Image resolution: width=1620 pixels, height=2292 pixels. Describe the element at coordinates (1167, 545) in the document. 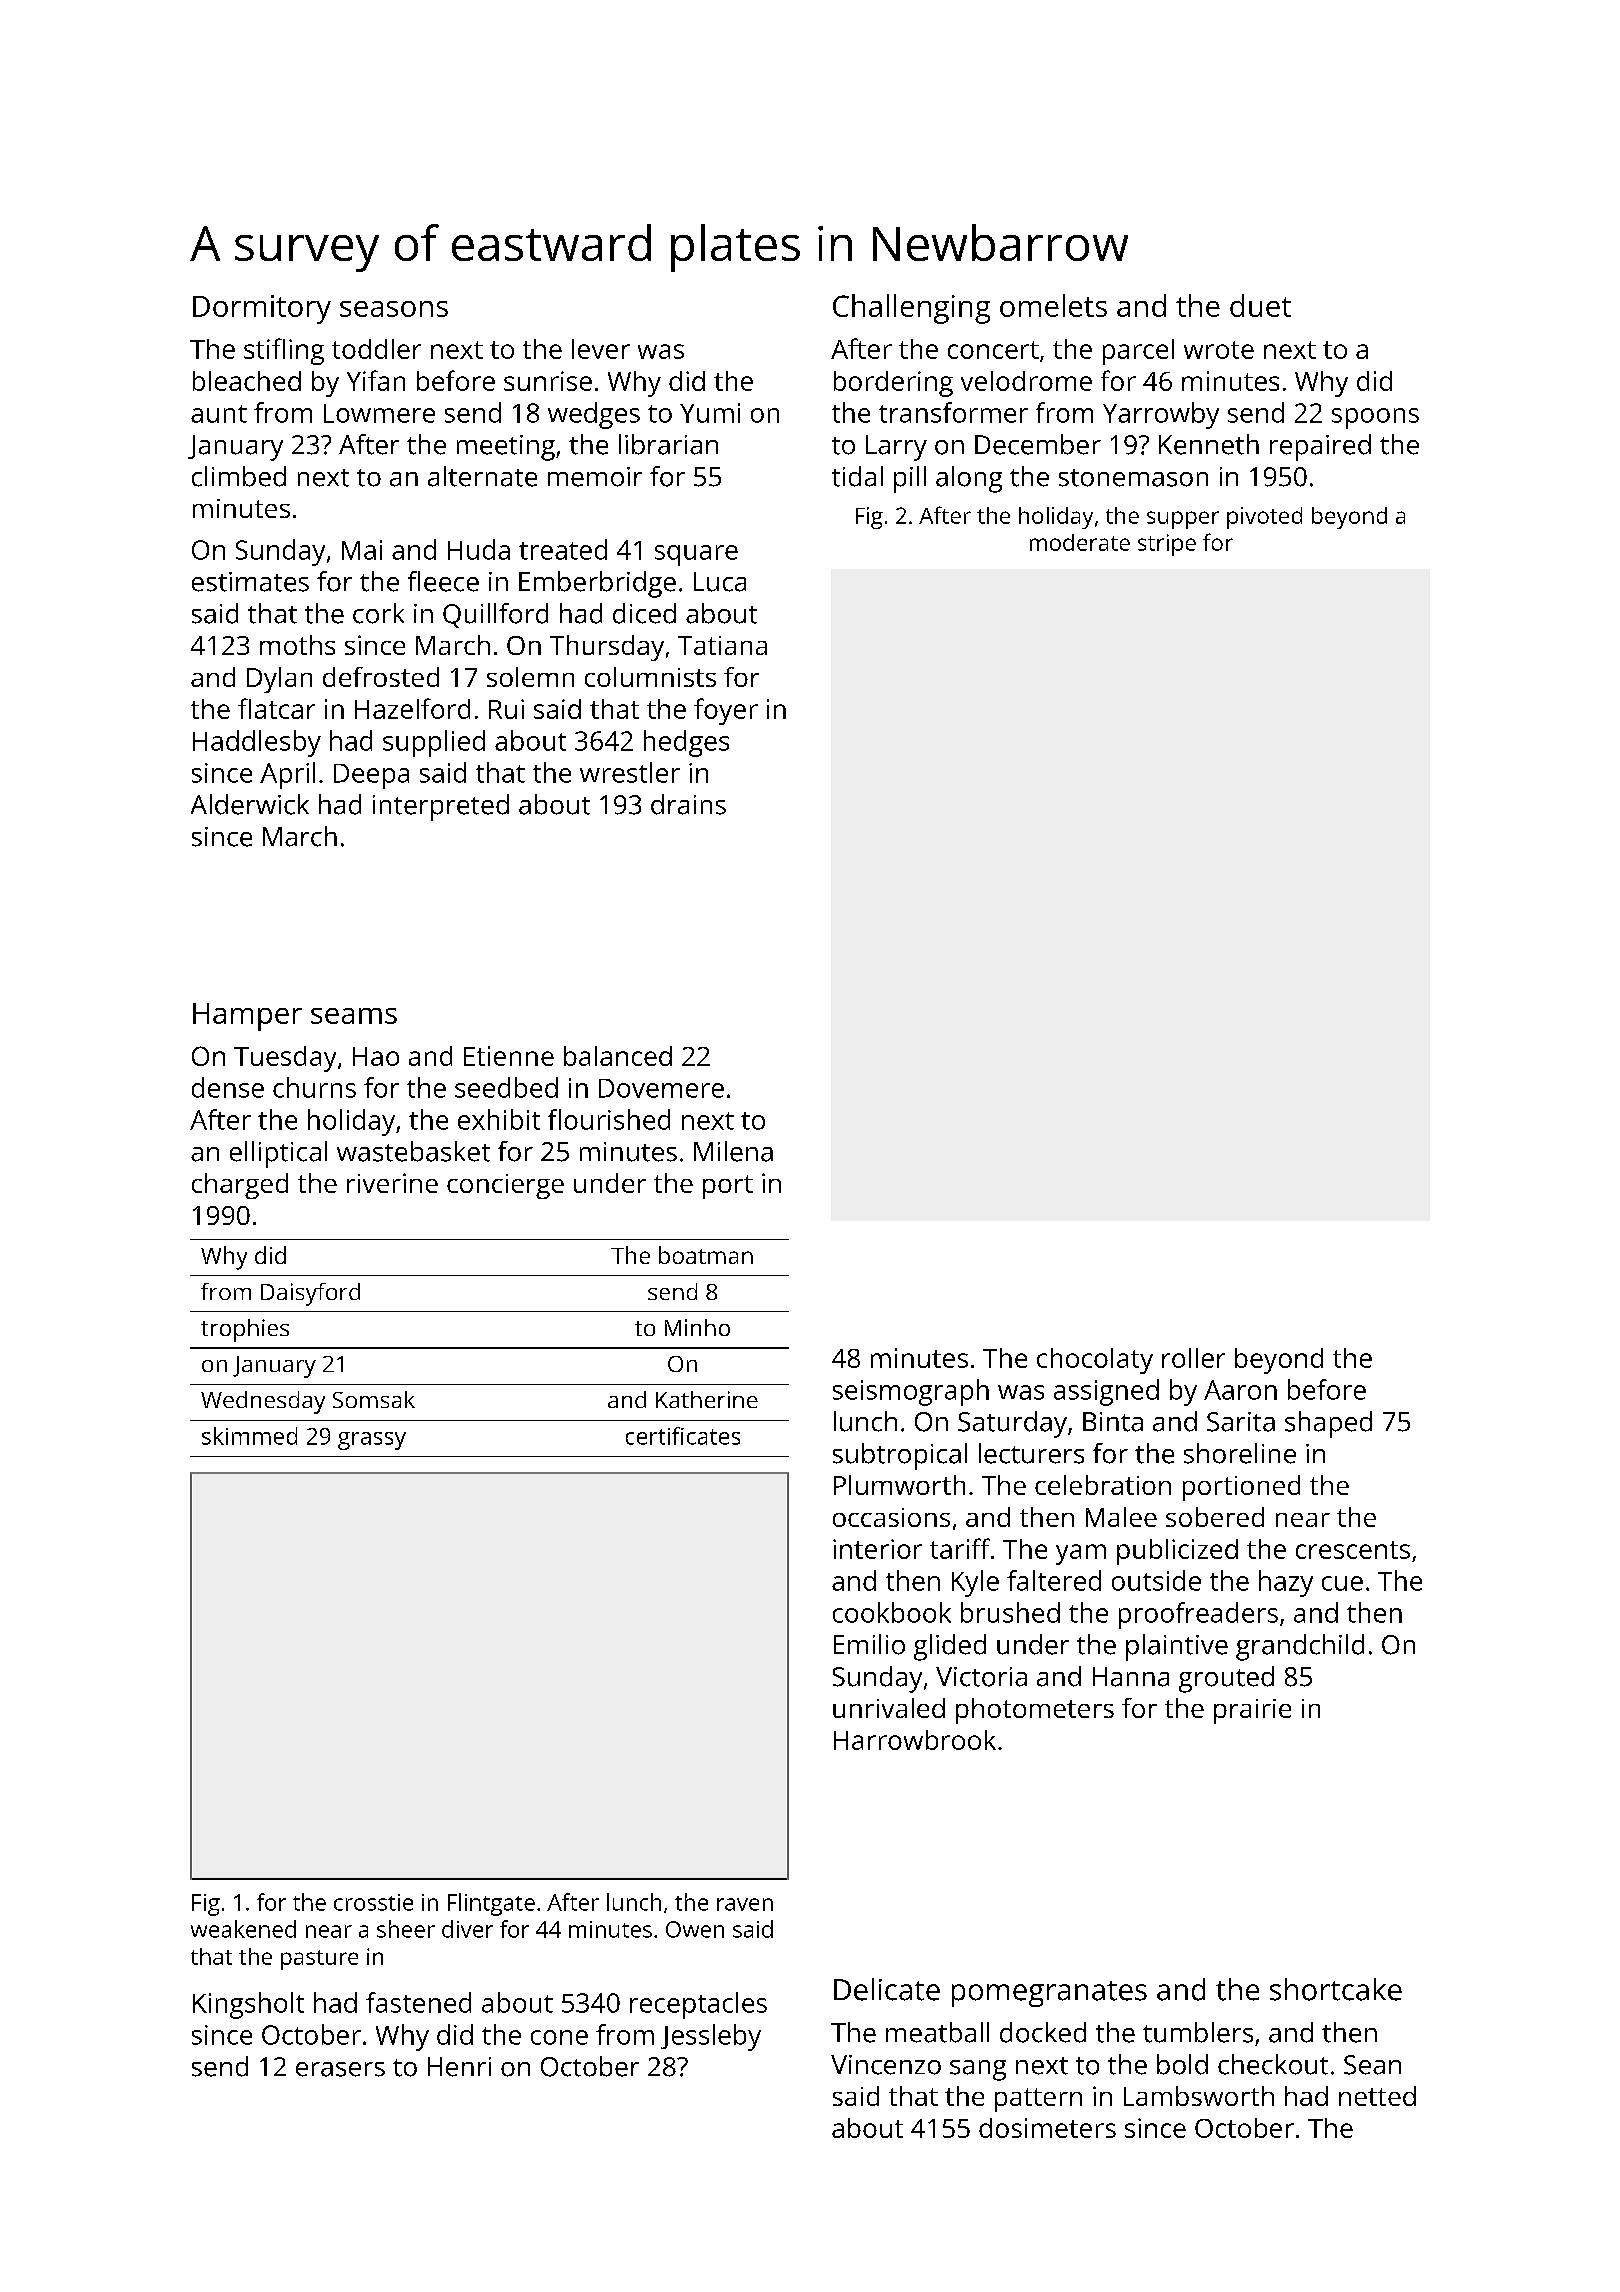

I see `stripe` at that location.
